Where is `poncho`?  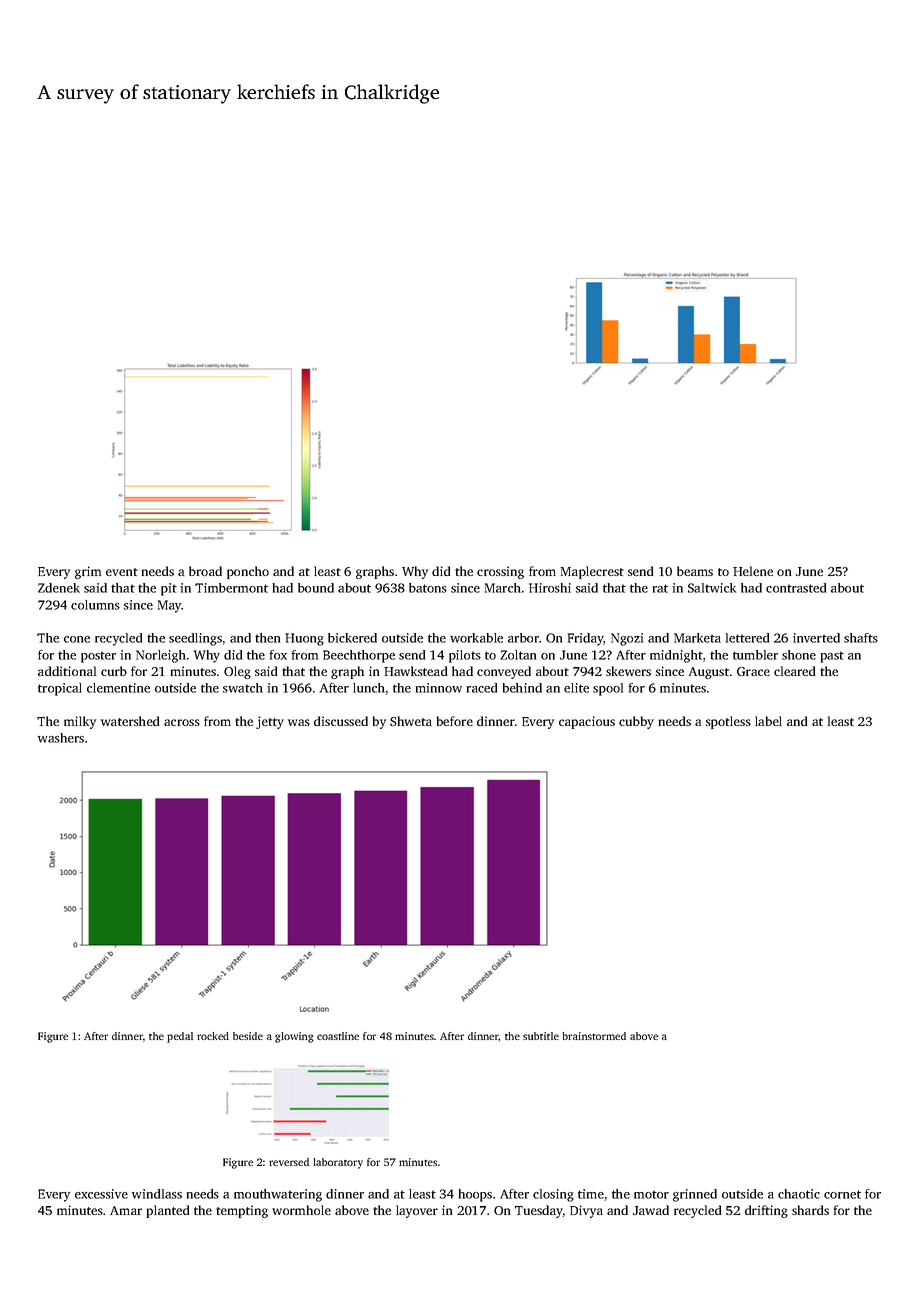
poncho is located at coordinates (248, 572).
